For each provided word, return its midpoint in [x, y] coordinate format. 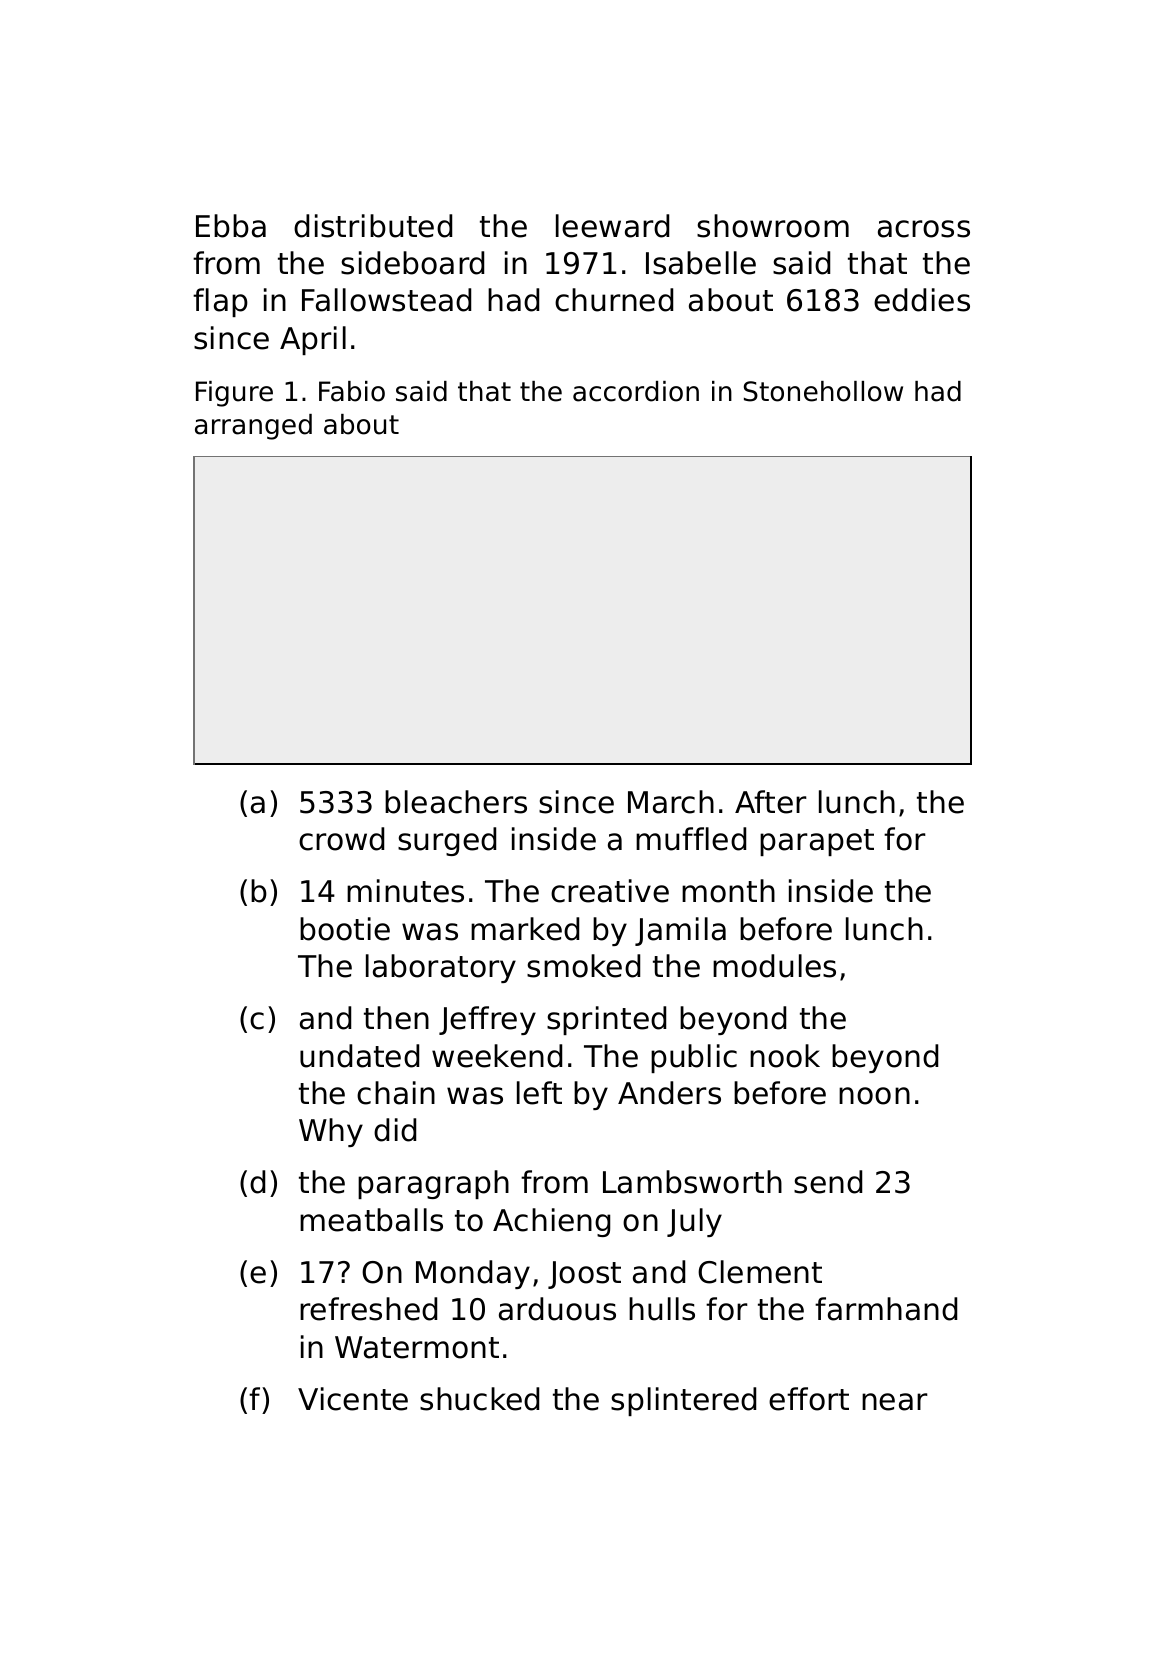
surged [447, 841]
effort [809, 1399]
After [771, 802]
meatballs [371, 1220]
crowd [341, 839]
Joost [584, 1275]
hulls [662, 1309]
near [895, 1402]
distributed [373, 226]
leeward [612, 226]
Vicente [353, 1399]
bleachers [456, 802]
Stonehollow [823, 391]
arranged [253, 427]
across [924, 229]
